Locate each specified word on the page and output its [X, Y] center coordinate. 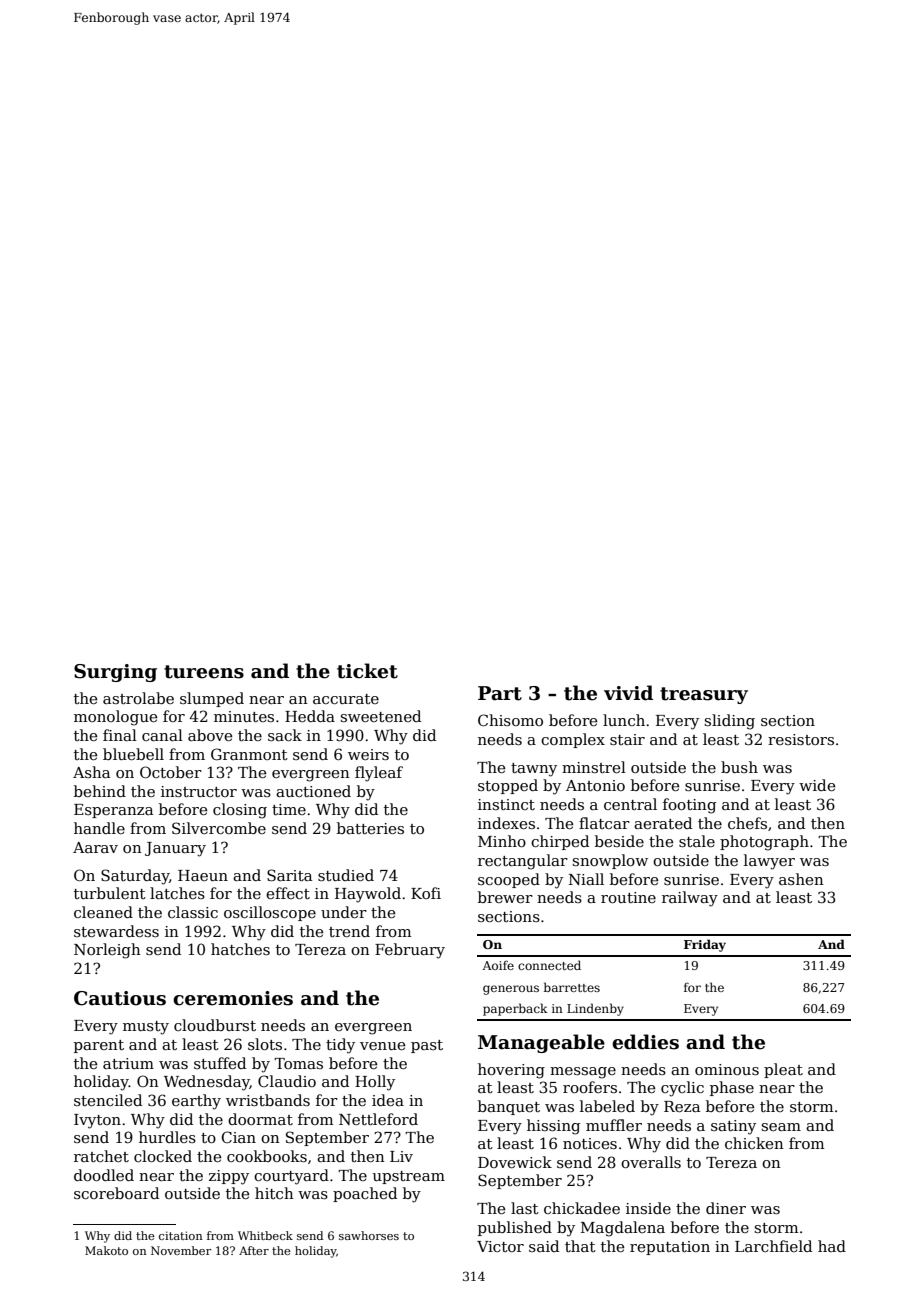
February [410, 951]
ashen [801, 879]
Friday [705, 945]
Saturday [135, 877]
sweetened [380, 716]
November [181, 1250]
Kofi [426, 893]
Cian [239, 1137]
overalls [651, 1162]
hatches [240, 949]
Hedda [310, 716]
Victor [500, 1246]
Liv [401, 1156]
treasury [704, 695]
